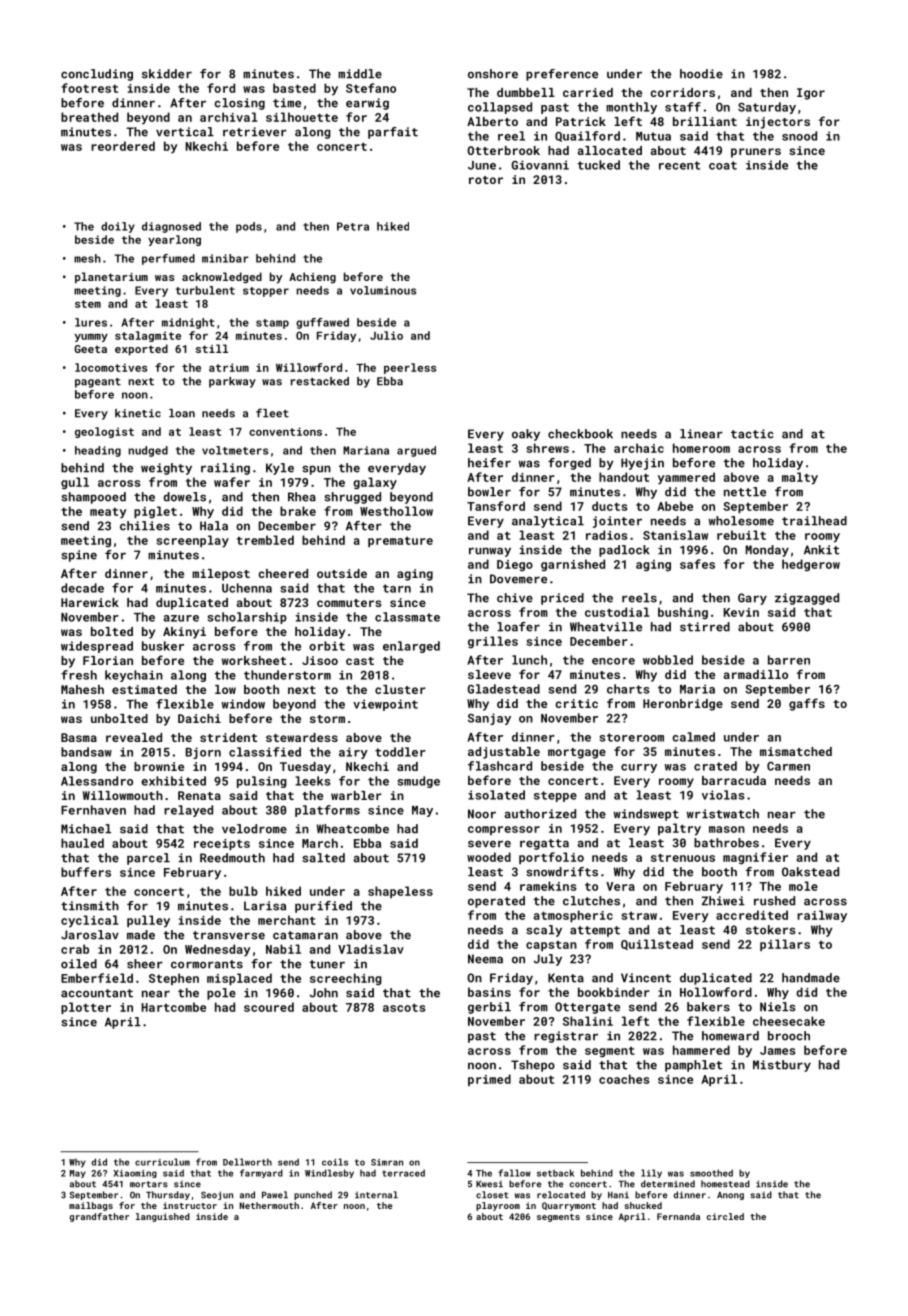 This document has width=908, height=1316. What do you see at coordinates (356, 795) in the document?
I see `warbler` at bounding box center [356, 795].
